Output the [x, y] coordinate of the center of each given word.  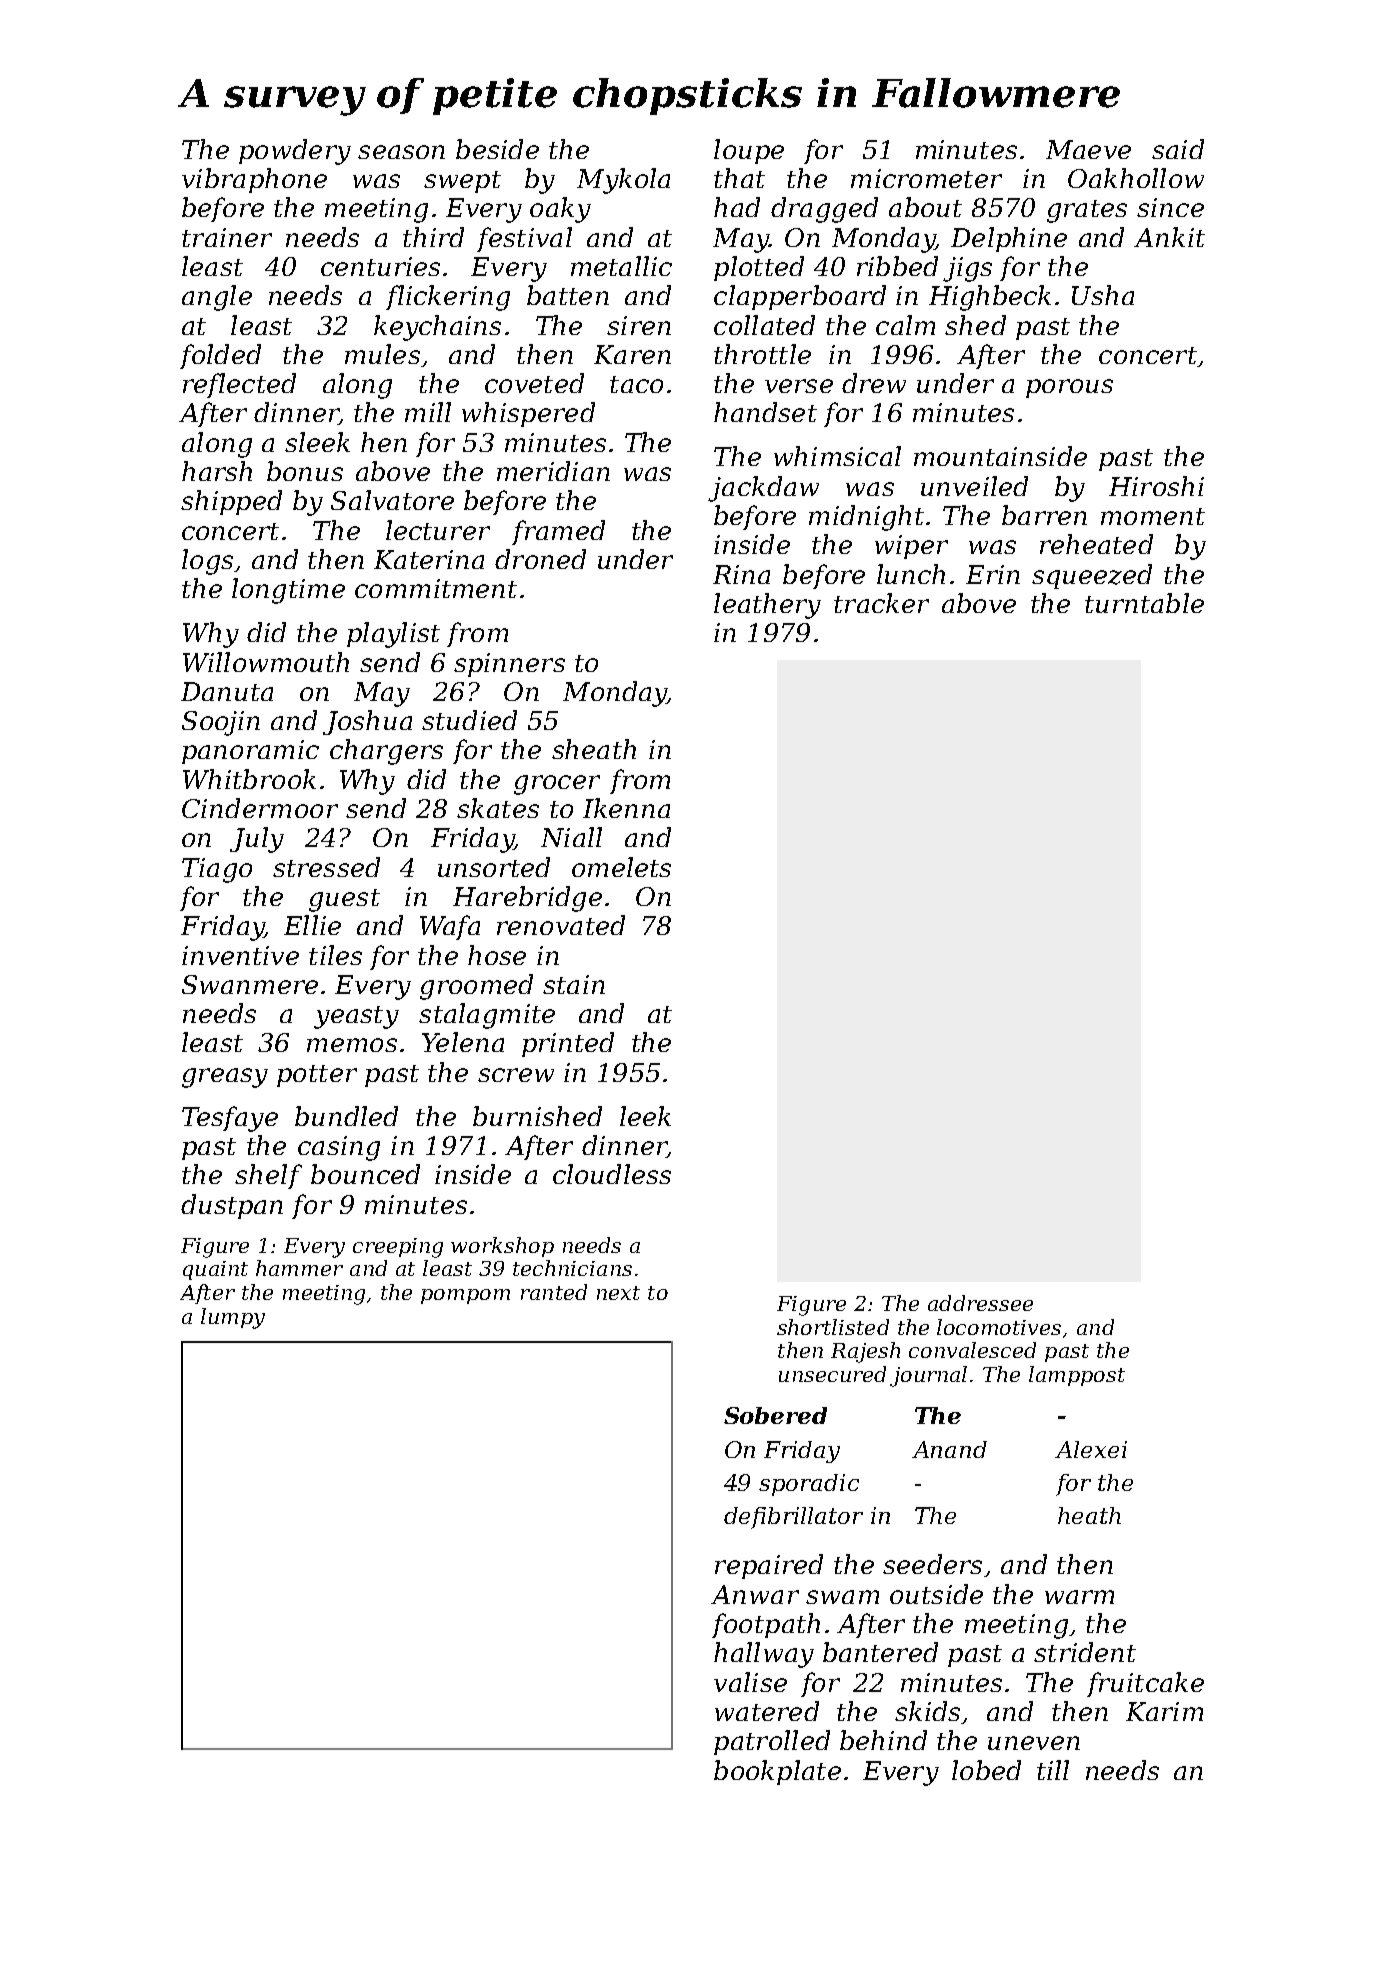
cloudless [612, 1174]
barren [1044, 515]
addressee [980, 1303]
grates [1087, 211]
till [1053, 1770]
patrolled [772, 1742]
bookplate [777, 1772]
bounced [365, 1174]
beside [497, 149]
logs [207, 562]
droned [540, 559]
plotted [759, 268]
